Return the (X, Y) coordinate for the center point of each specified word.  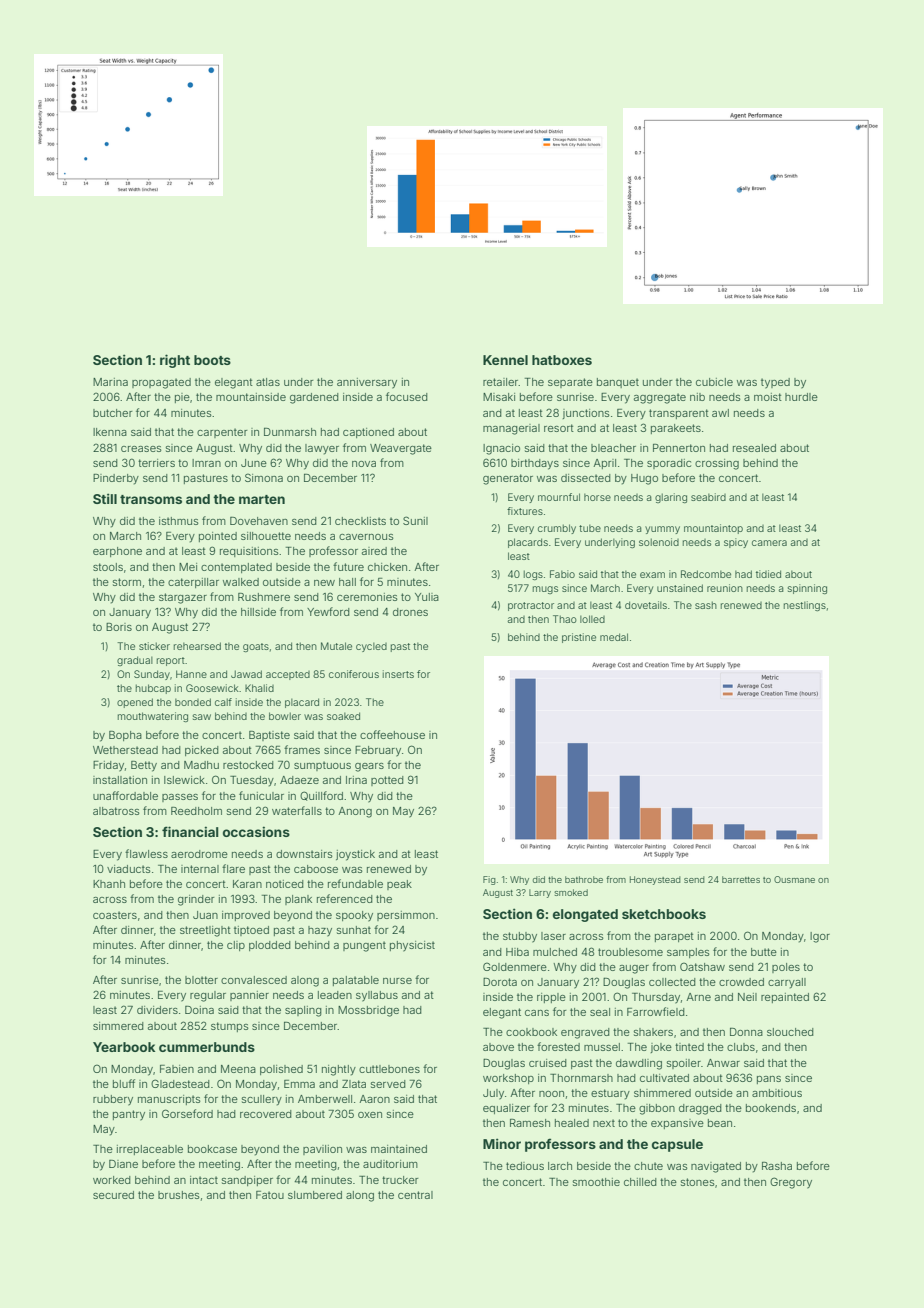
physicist (412, 946)
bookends (771, 1108)
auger (634, 969)
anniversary (367, 383)
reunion (725, 588)
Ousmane (794, 879)
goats (256, 647)
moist (768, 397)
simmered (118, 1026)
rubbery (113, 1100)
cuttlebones (389, 1069)
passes (180, 798)
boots (212, 360)
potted (387, 781)
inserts (398, 674)
